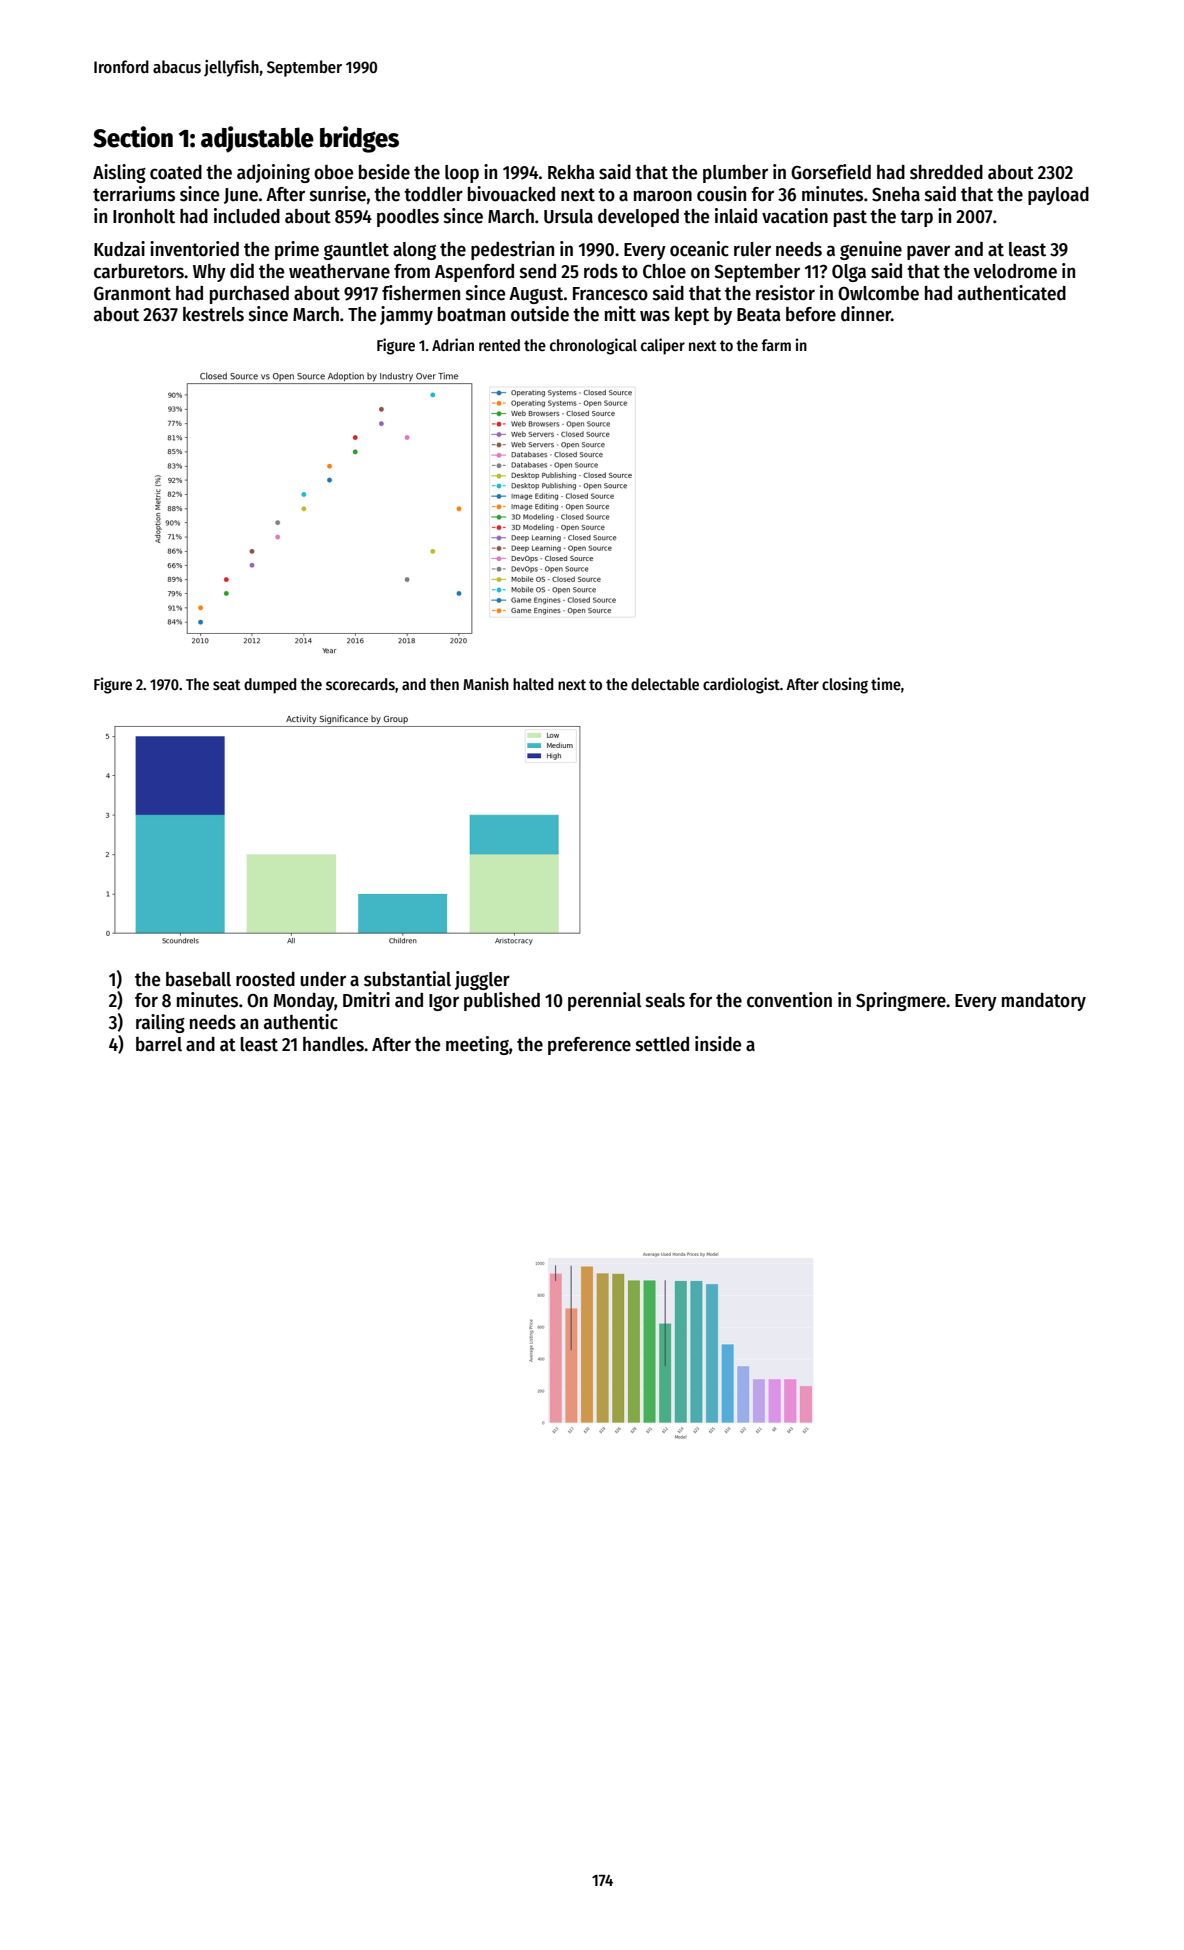 The height and width of the document is (1950, 1184). I want to click on farm, so click(776, 345).
